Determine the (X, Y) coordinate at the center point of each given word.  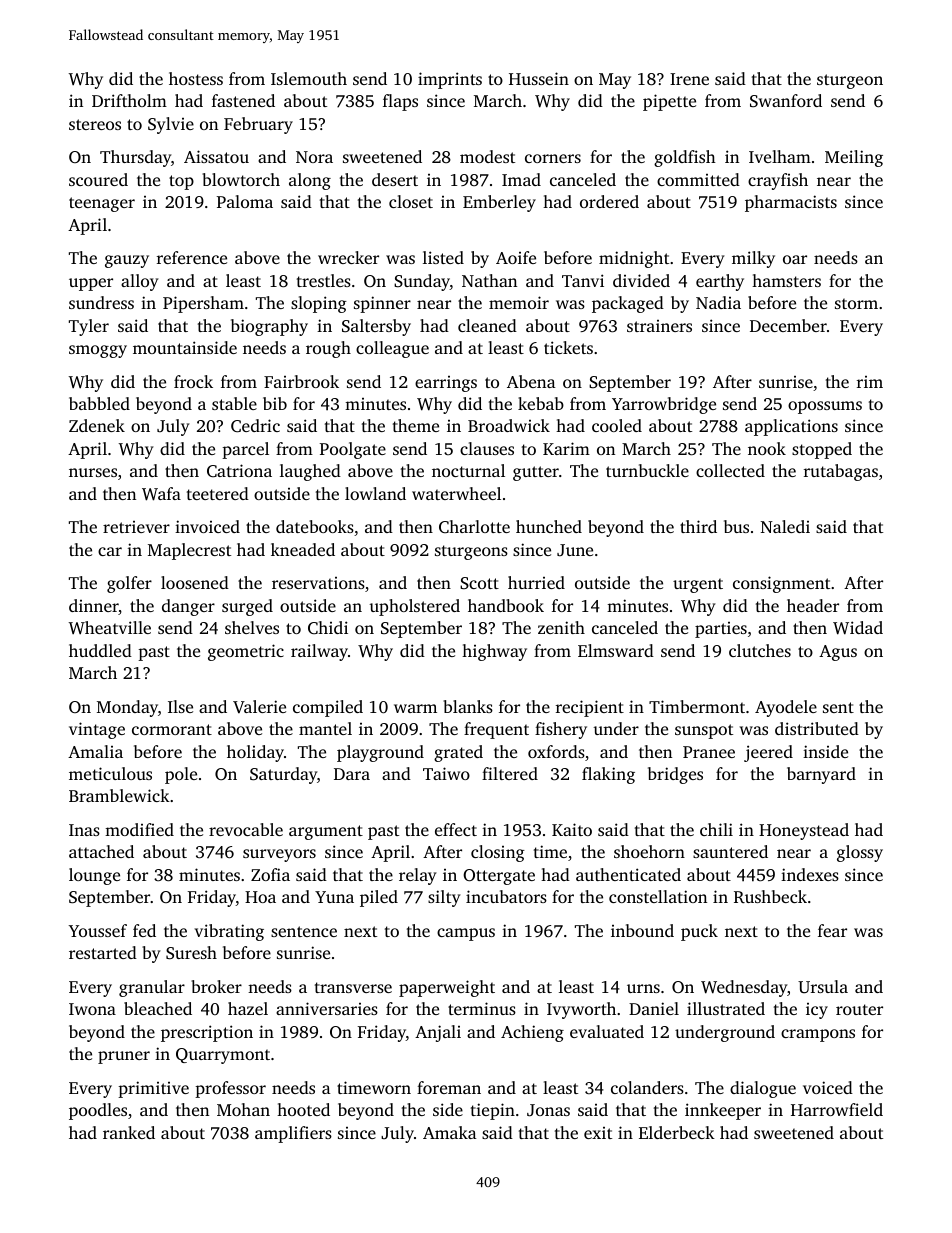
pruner (124, 1057)
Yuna (334, 897)
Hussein (539, 78)
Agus (838, 653)
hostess (196, 78)
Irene (689, 79)
